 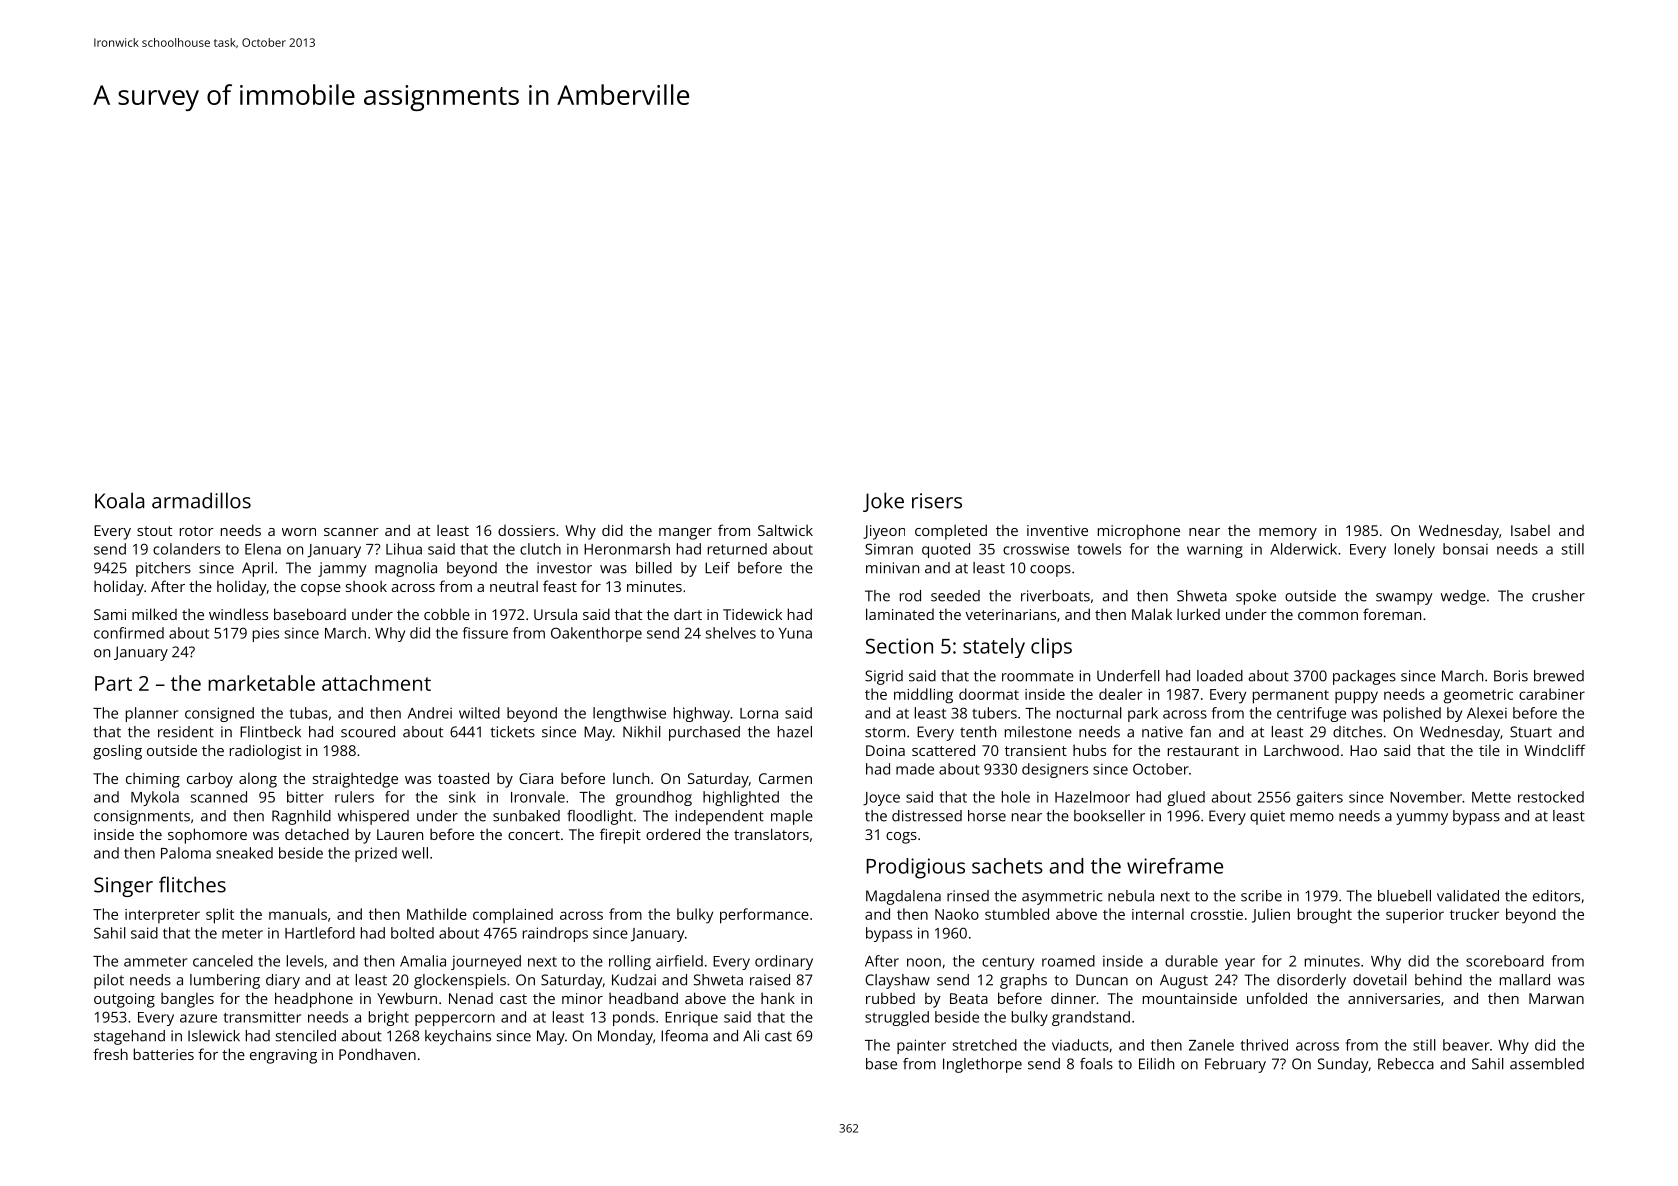 What do you see at coordinates (1530, 530) in the screenshot?
I see `Isabel` at bounding box center [1530, 530].
